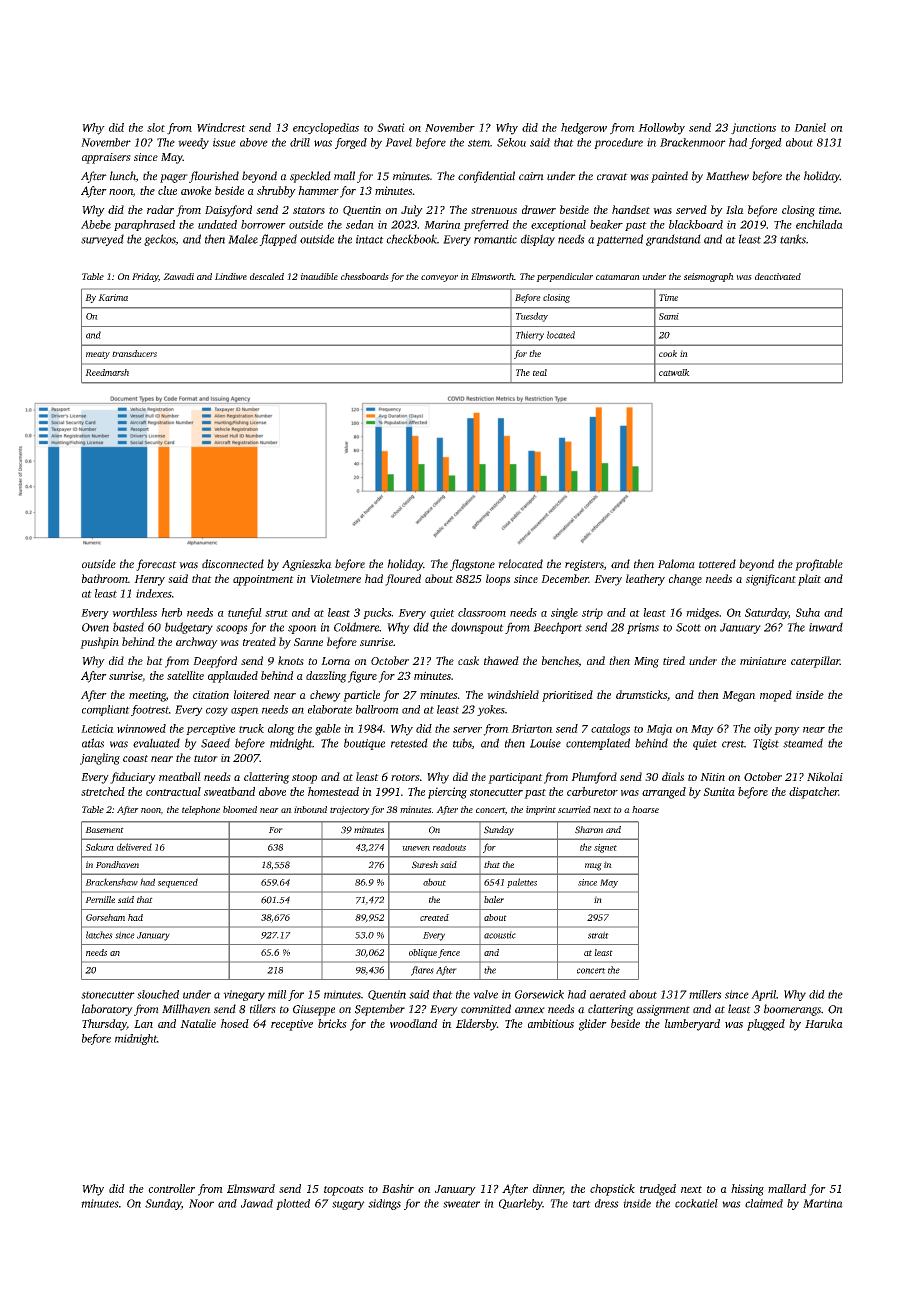 The width and height of the screenshot is (924, 1308). Describe the element at coordinates (819, 224) in the screenshot. I see `enchilada` at that location.
